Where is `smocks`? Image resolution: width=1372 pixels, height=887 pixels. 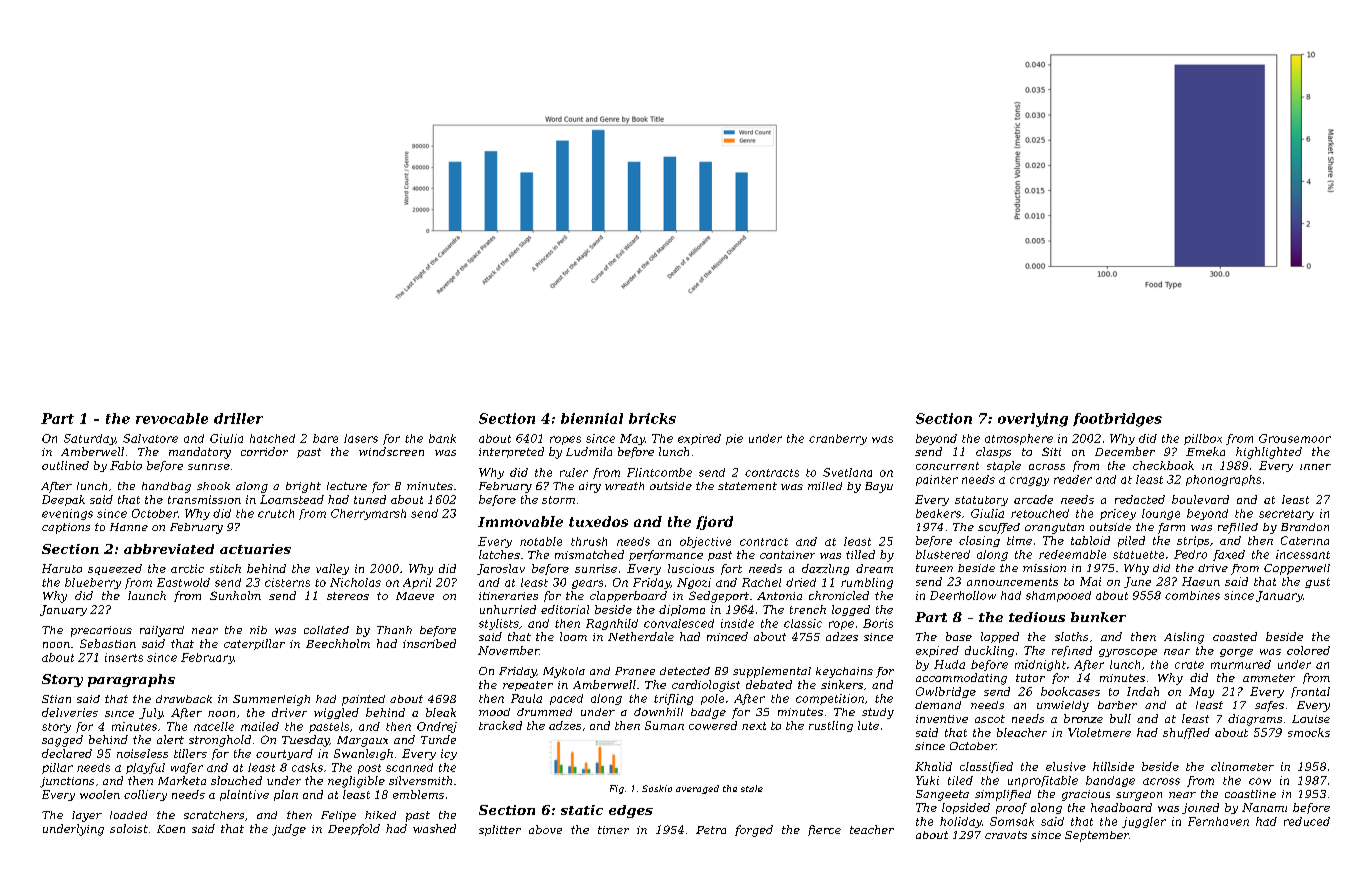 smocks is located at coordinates (1309, 732).
